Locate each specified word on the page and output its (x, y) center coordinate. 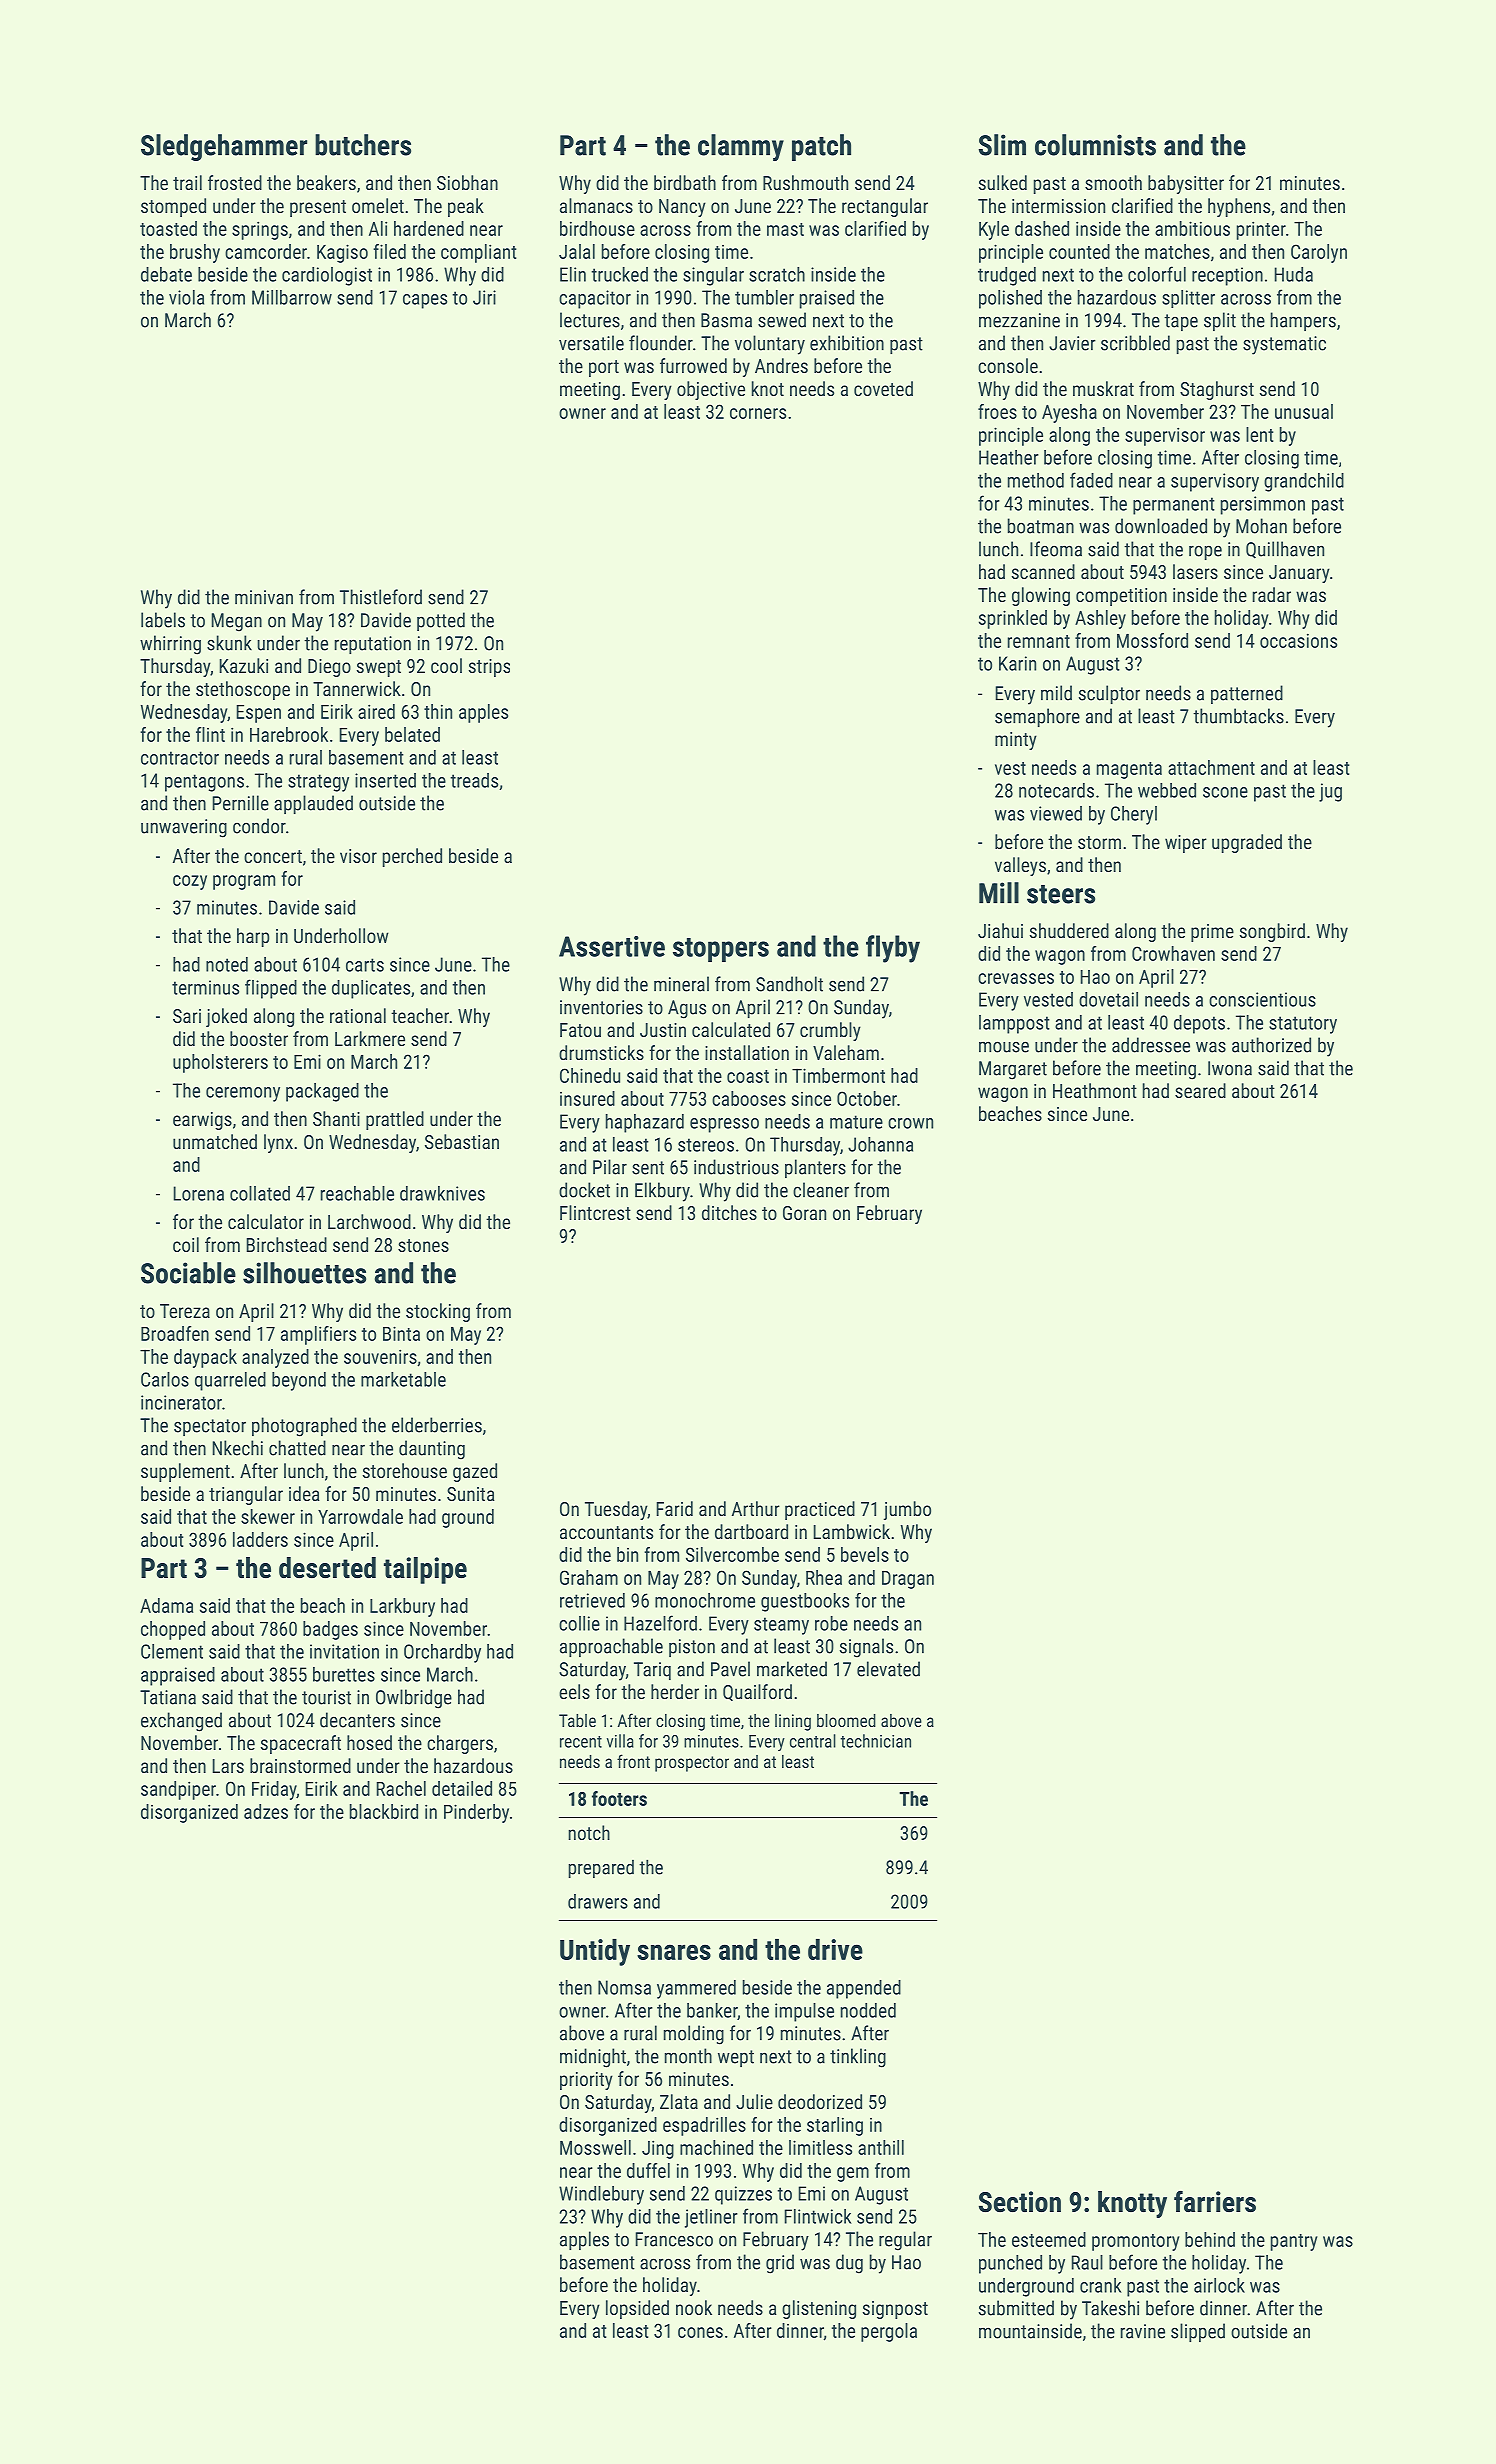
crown (910, 1123)
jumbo (907, 1510)
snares (674, 1952)
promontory (1136, 2242)
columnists (1095, 145)
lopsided (637, 2309)
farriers (1215, 2202)
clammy (741, 147)
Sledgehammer (224, 147)
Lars (228, 1766)
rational (358, 1015)
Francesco (674, 2239)
